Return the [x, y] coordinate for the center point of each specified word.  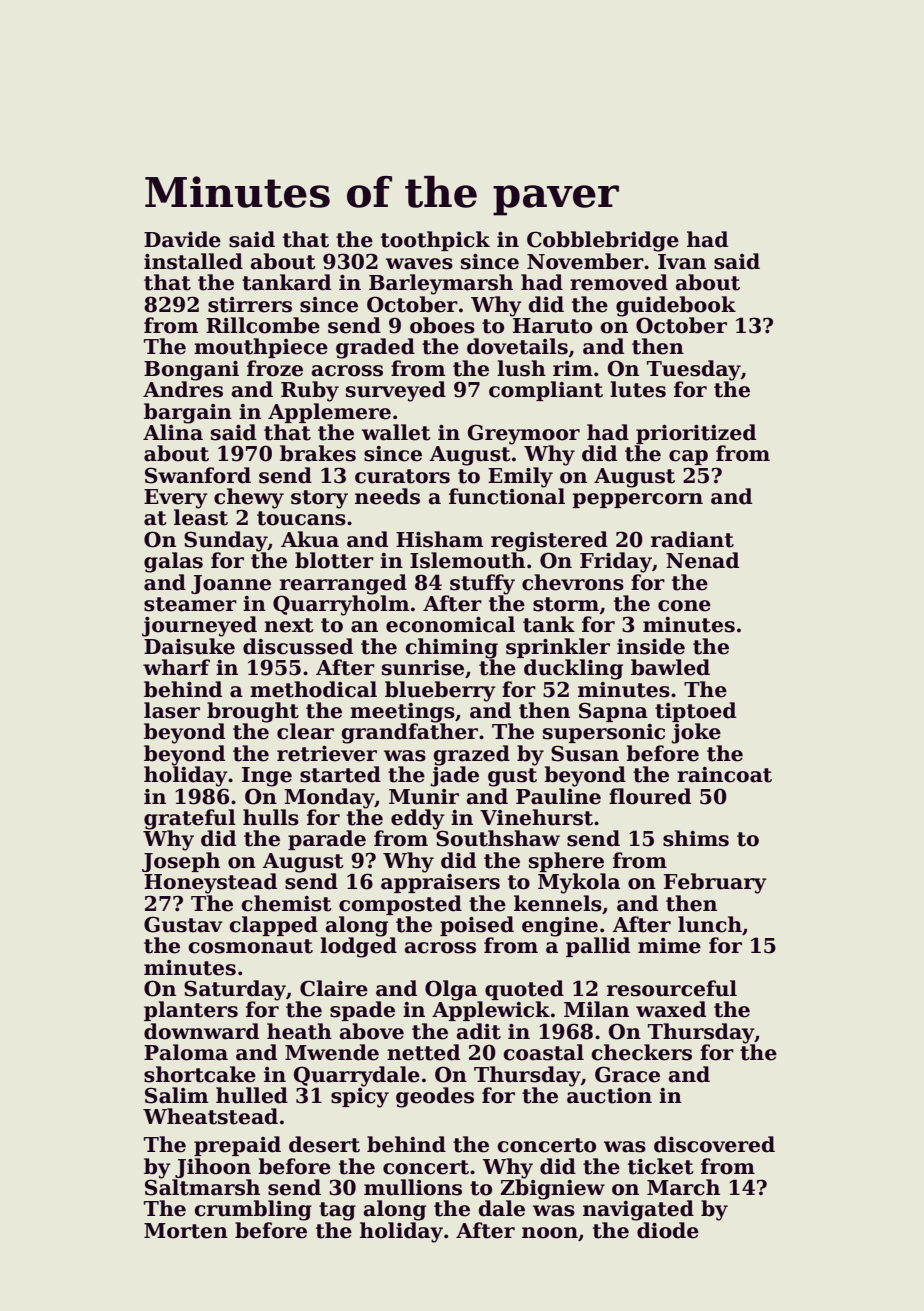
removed [619, 282]
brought [253, 712]
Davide [182, 239]
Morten [186, 1231]
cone [684, 606]
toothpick [435, 241]
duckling [573, 669]
